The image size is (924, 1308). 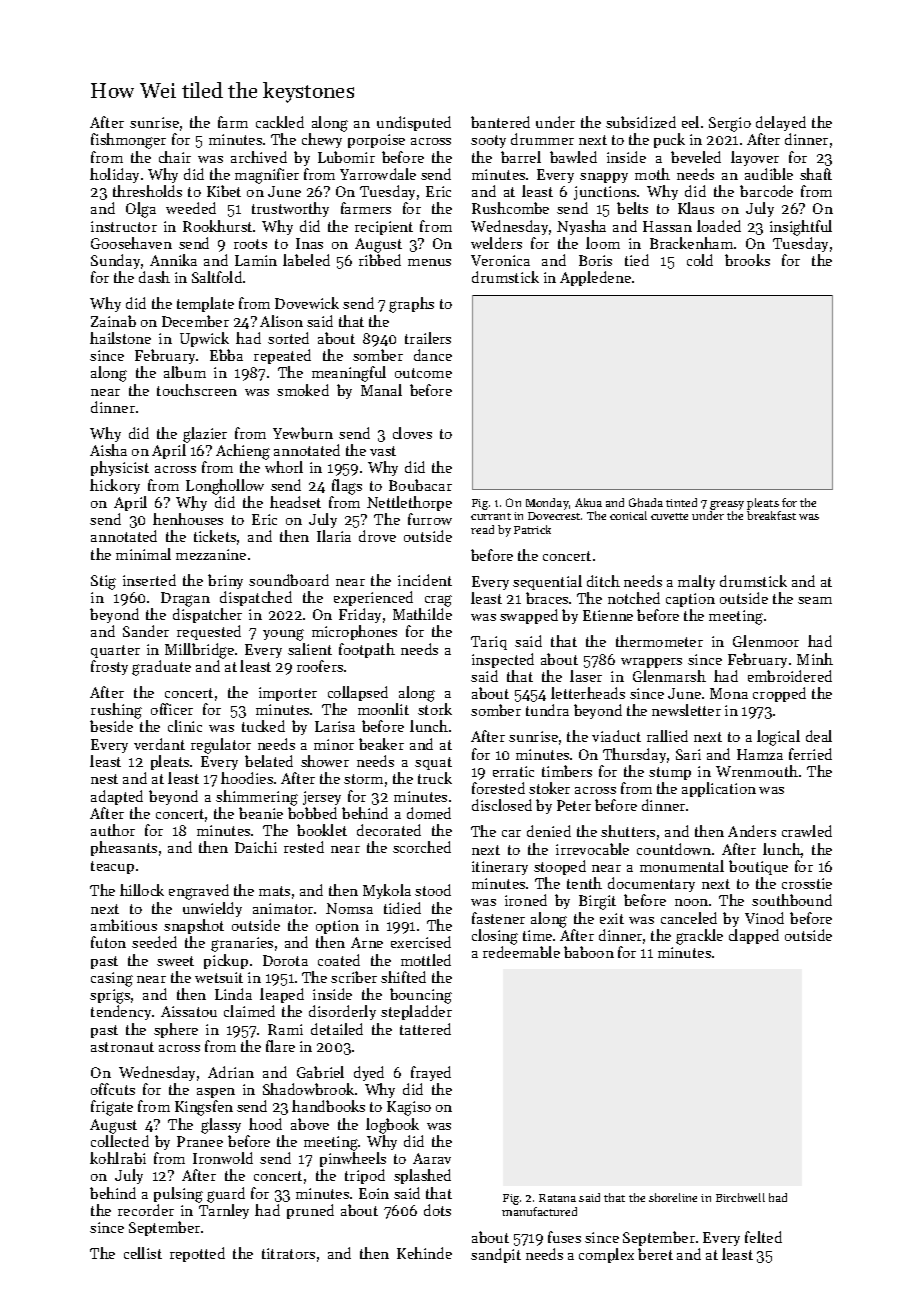 What do you see at coordinates (815, 600) in the screenshot?
I see `seam` at bounding box center [815, 600].
